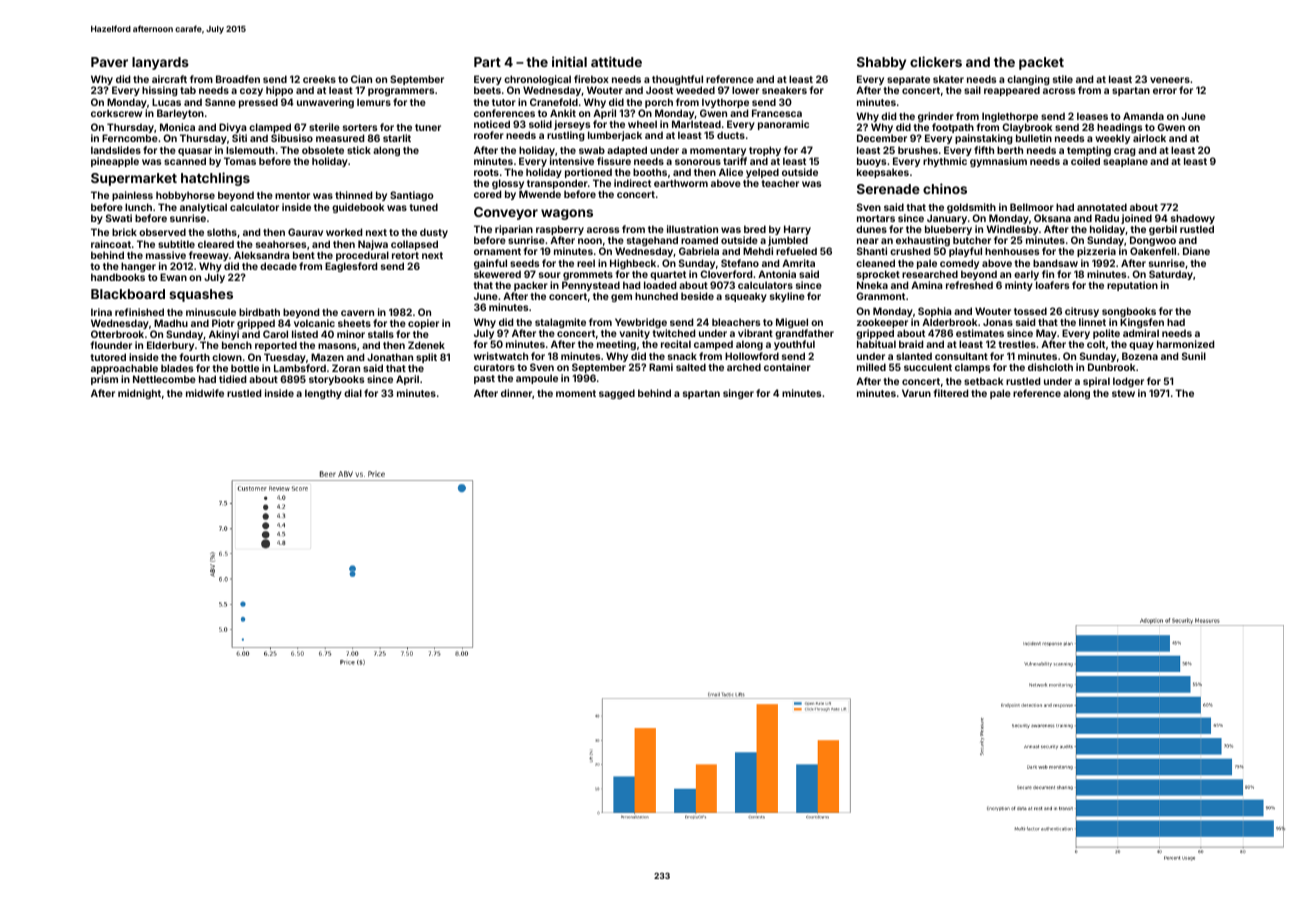  I want to click on roamed, so click(699, 240).
